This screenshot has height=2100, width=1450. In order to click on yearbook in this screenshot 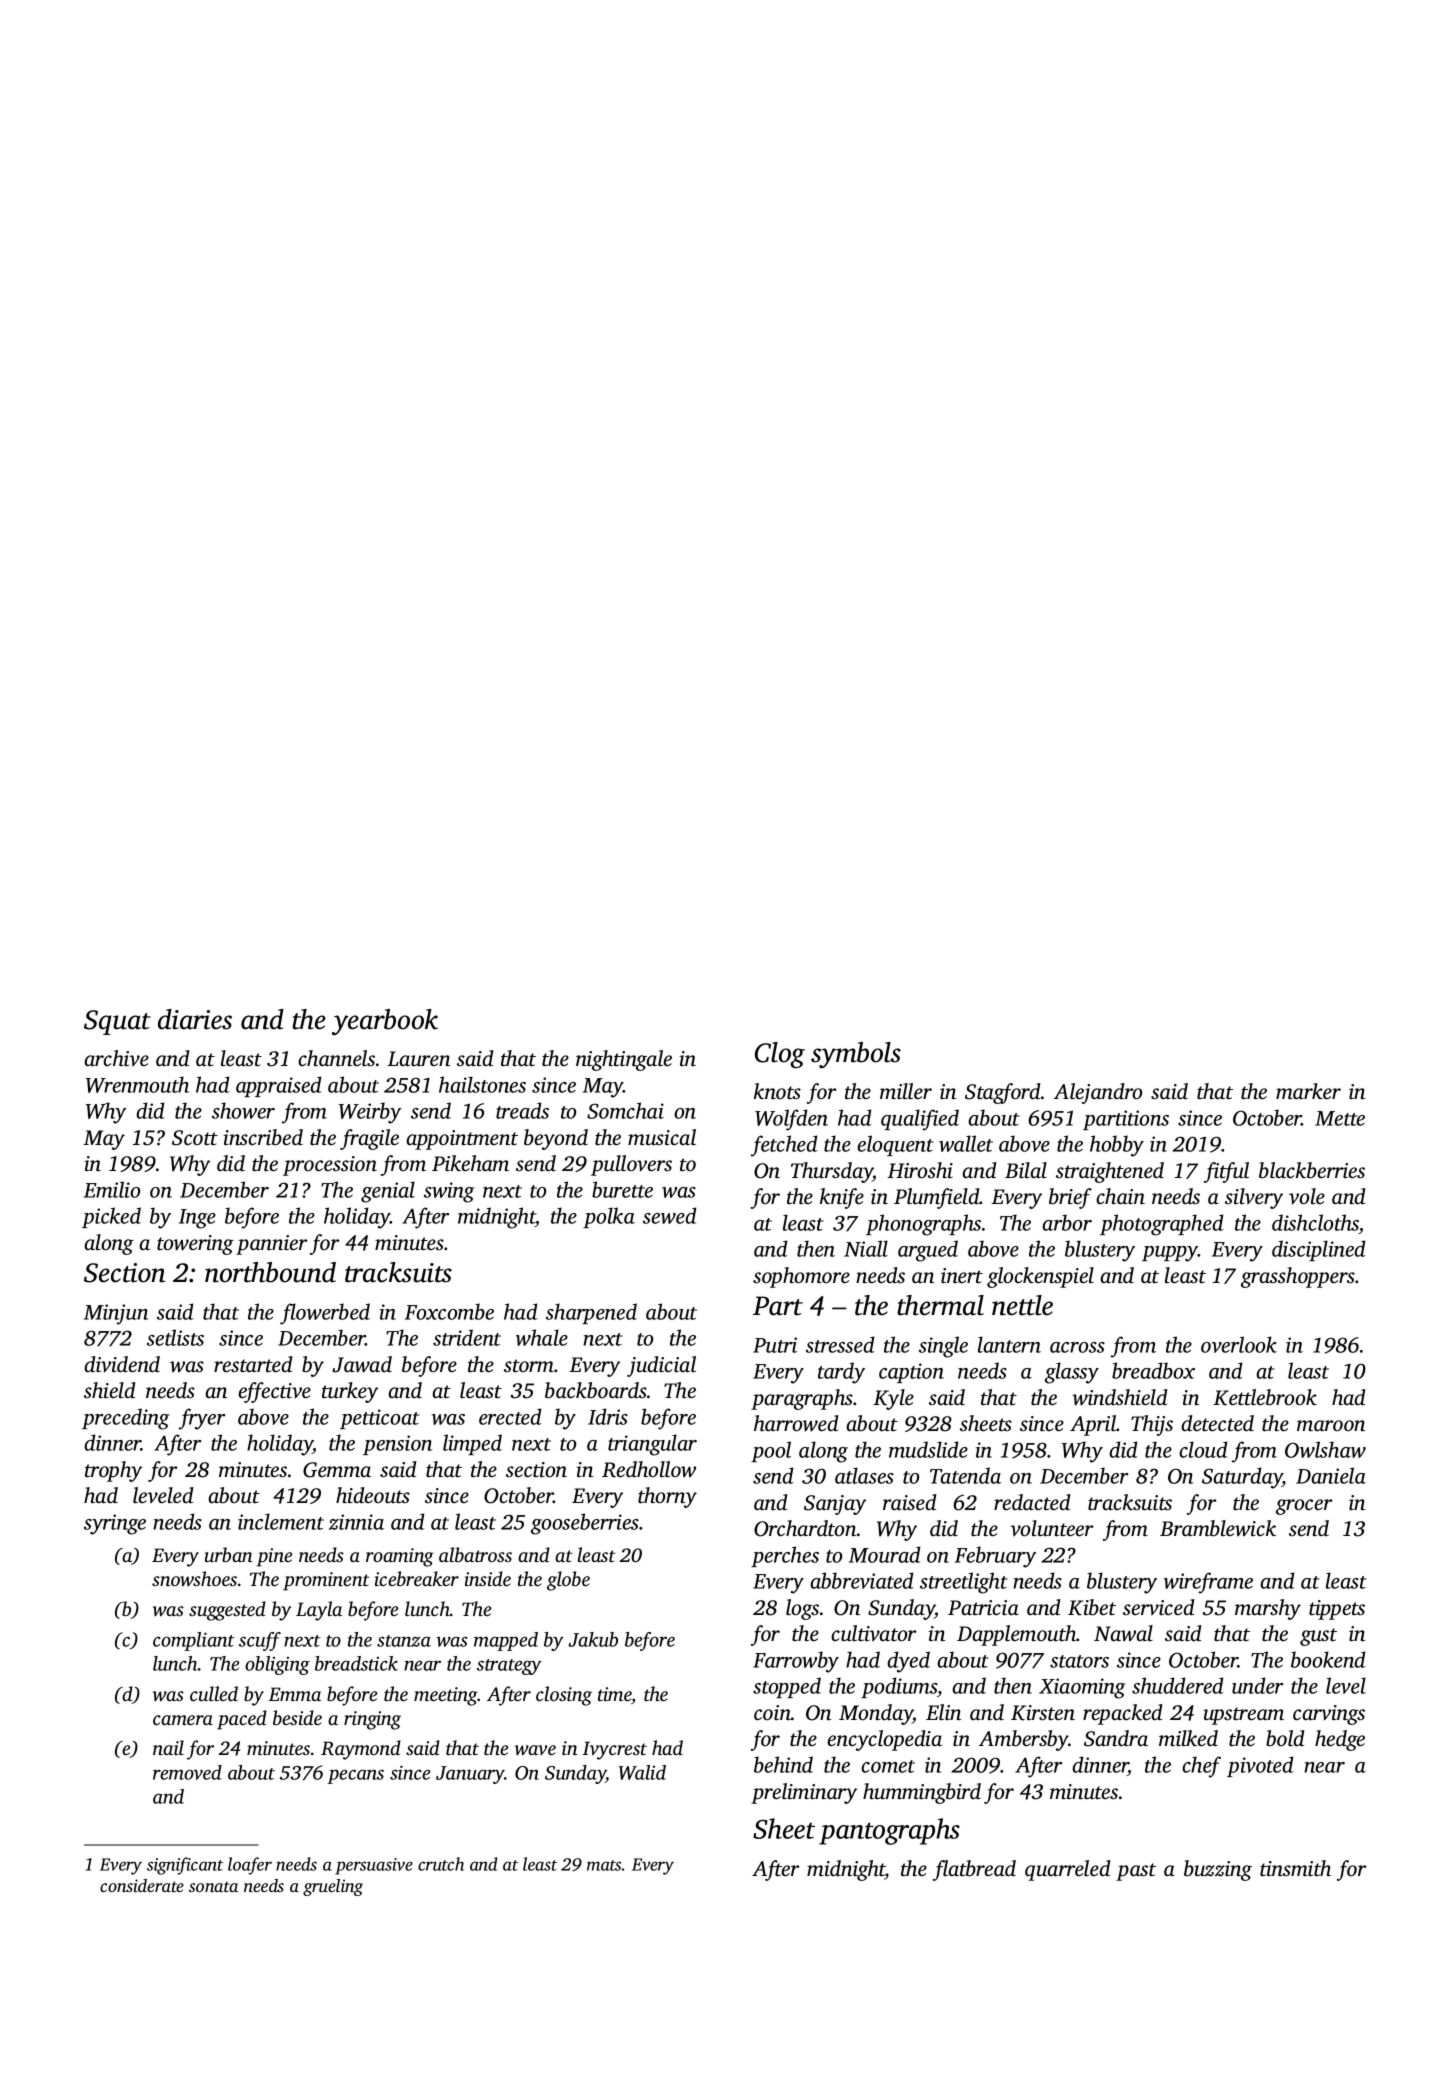, I will do `click(385, 1022)`.
